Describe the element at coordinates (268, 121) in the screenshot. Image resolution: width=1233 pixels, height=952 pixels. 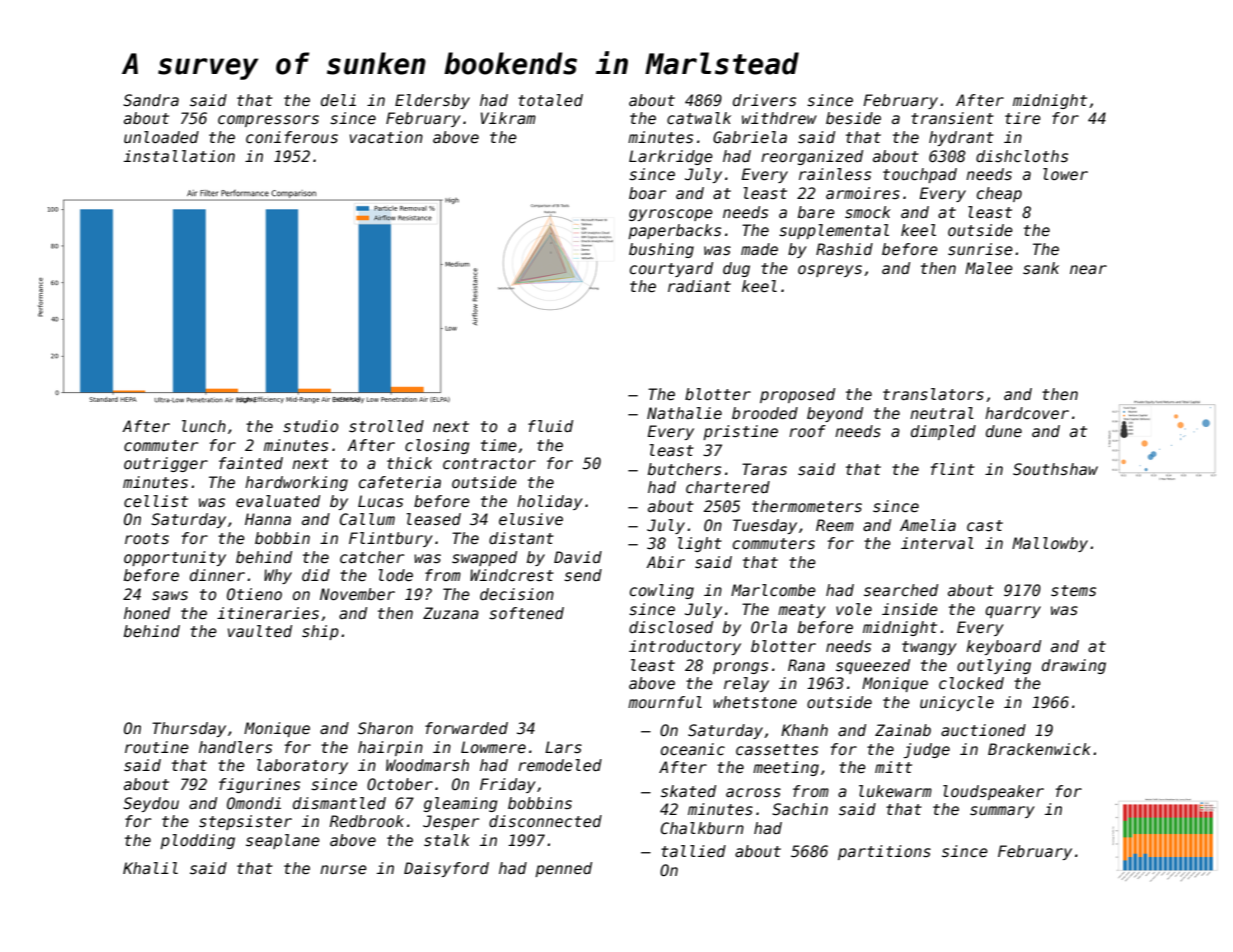
I see `compressors` at that location.
